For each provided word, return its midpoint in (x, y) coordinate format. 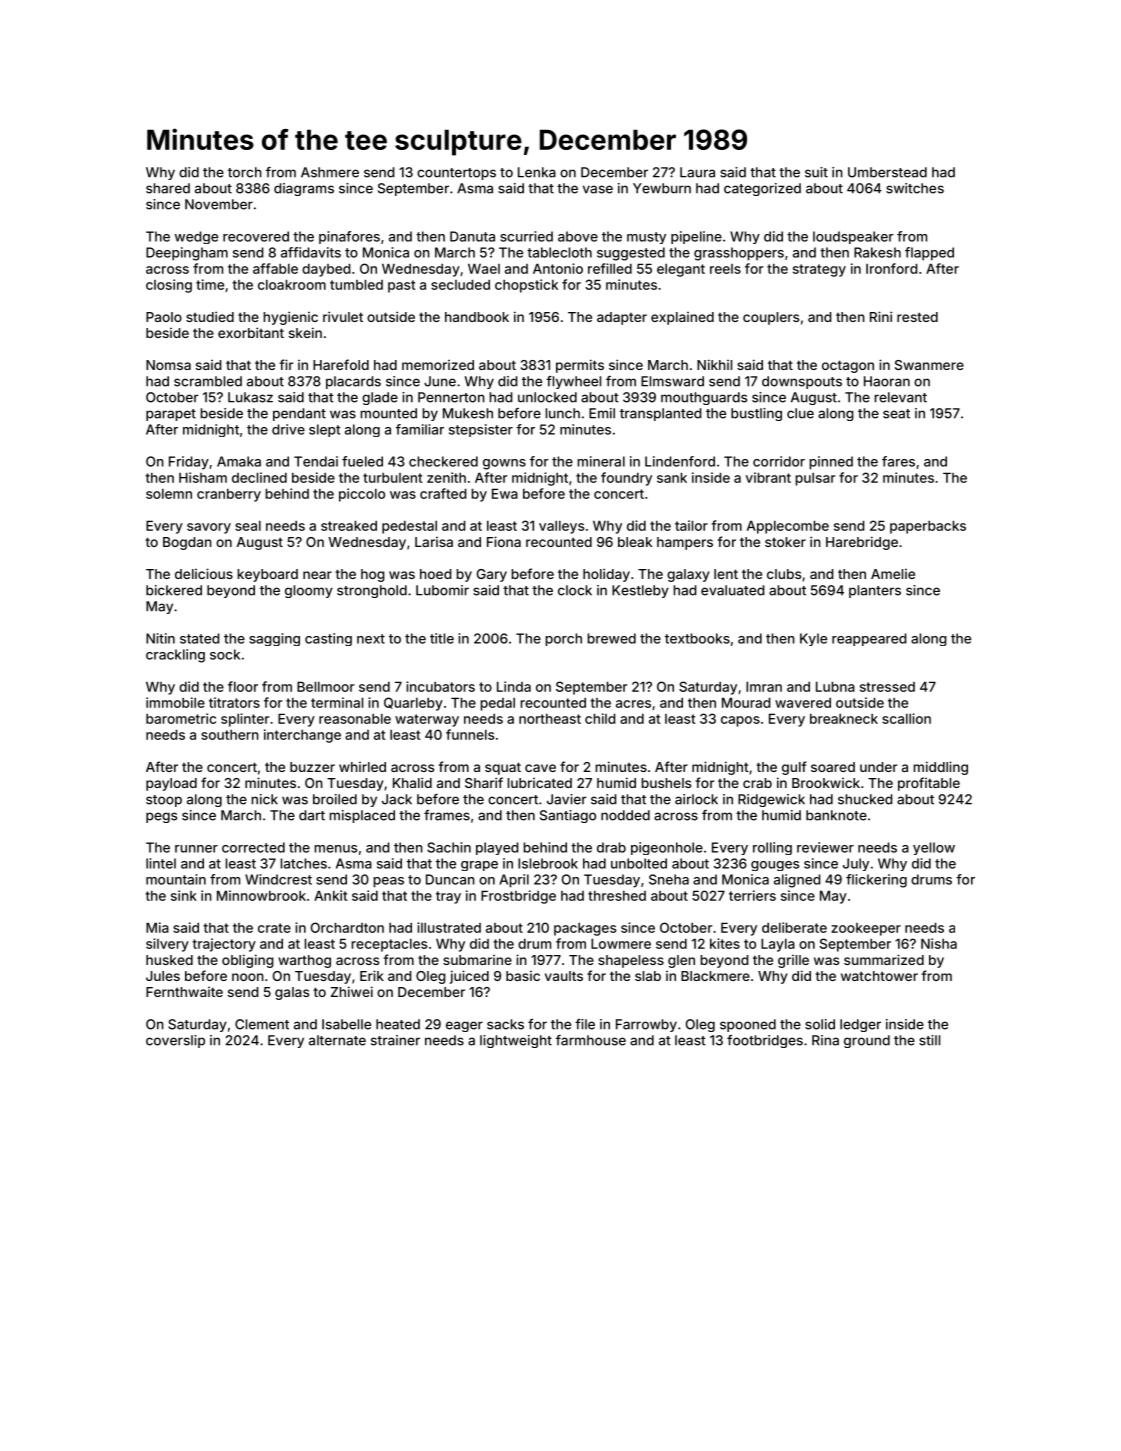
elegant (681, 270)
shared (168, 188)
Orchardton (347, 927)
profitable (929, 784)
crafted (443, 493)
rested (917, 317)
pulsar (815, 479)
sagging (274, 639)
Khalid (412, 782)
